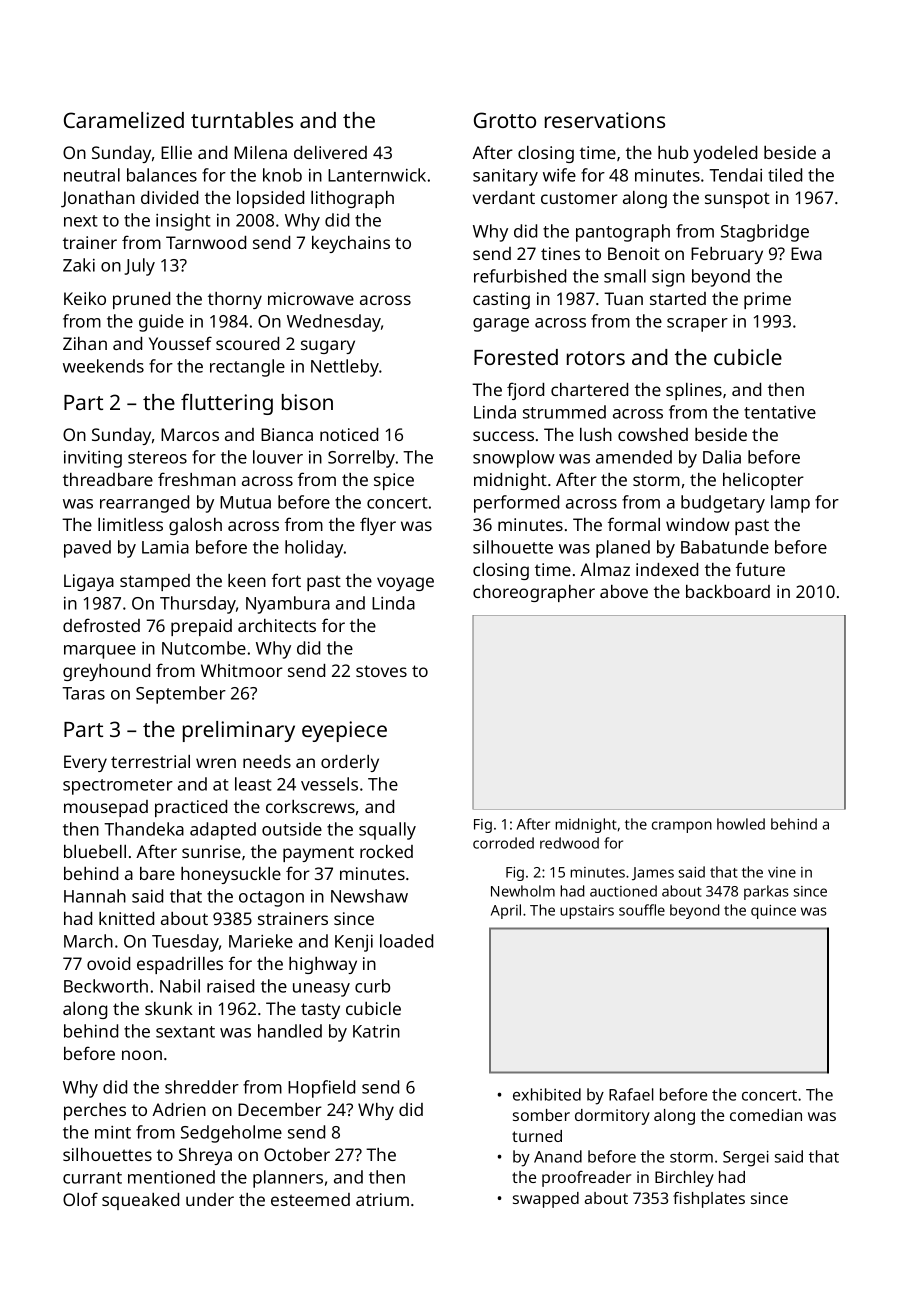  Describe the element at coordinates (634, 457) in the document. I see `amended` at that location.
